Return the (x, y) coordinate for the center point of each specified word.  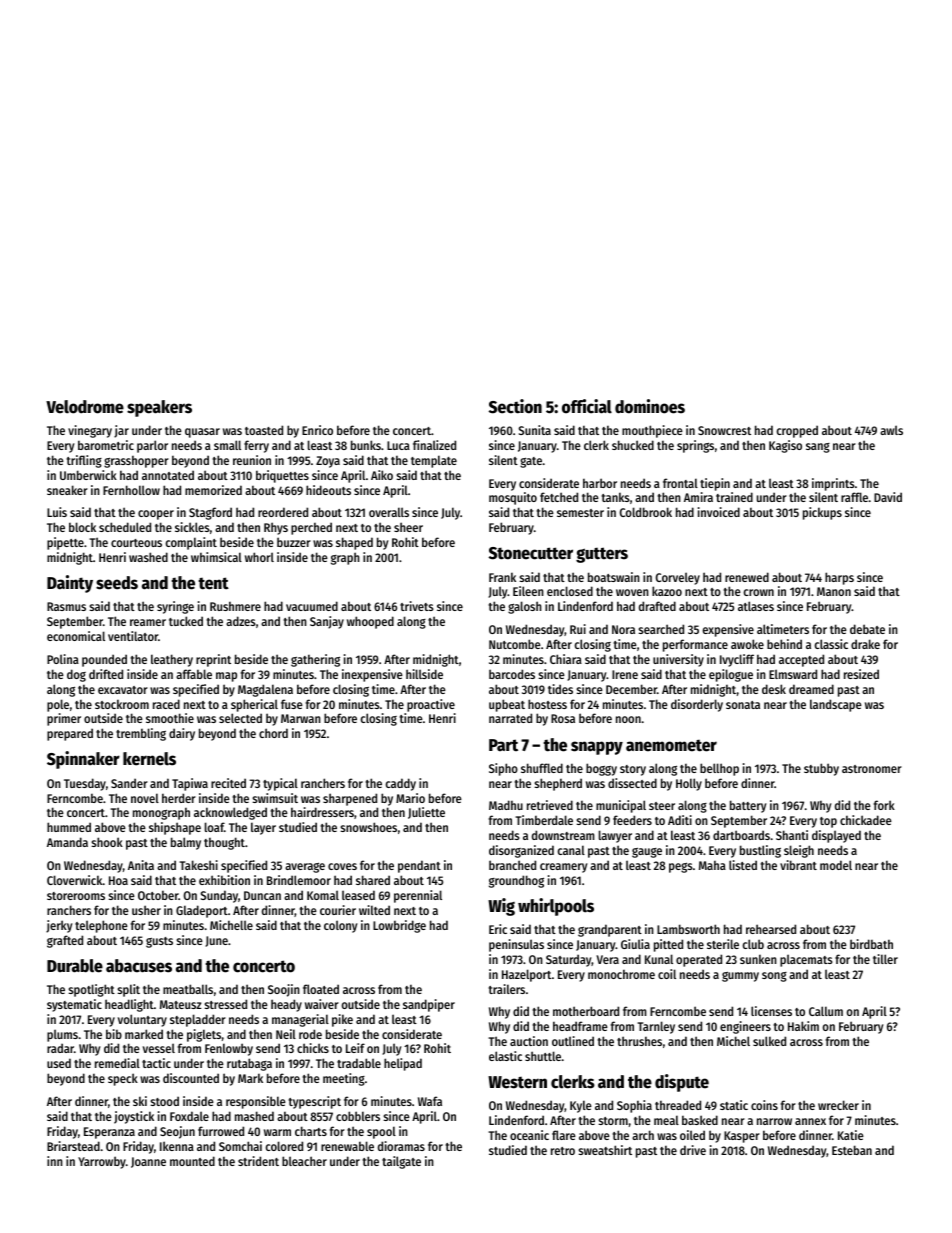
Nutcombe (515, 644)
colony (340, 926)
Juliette (426, 813)
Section (515, 406)
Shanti (792, 835)
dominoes (650, 406)
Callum (826, 1011)
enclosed (570, 591)
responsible (256, 1102)
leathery (172, 660)
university (678, 660)
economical (76, 636)
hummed (69, 827)
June (216, 941)
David (888, 497)
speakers (159, 408)
